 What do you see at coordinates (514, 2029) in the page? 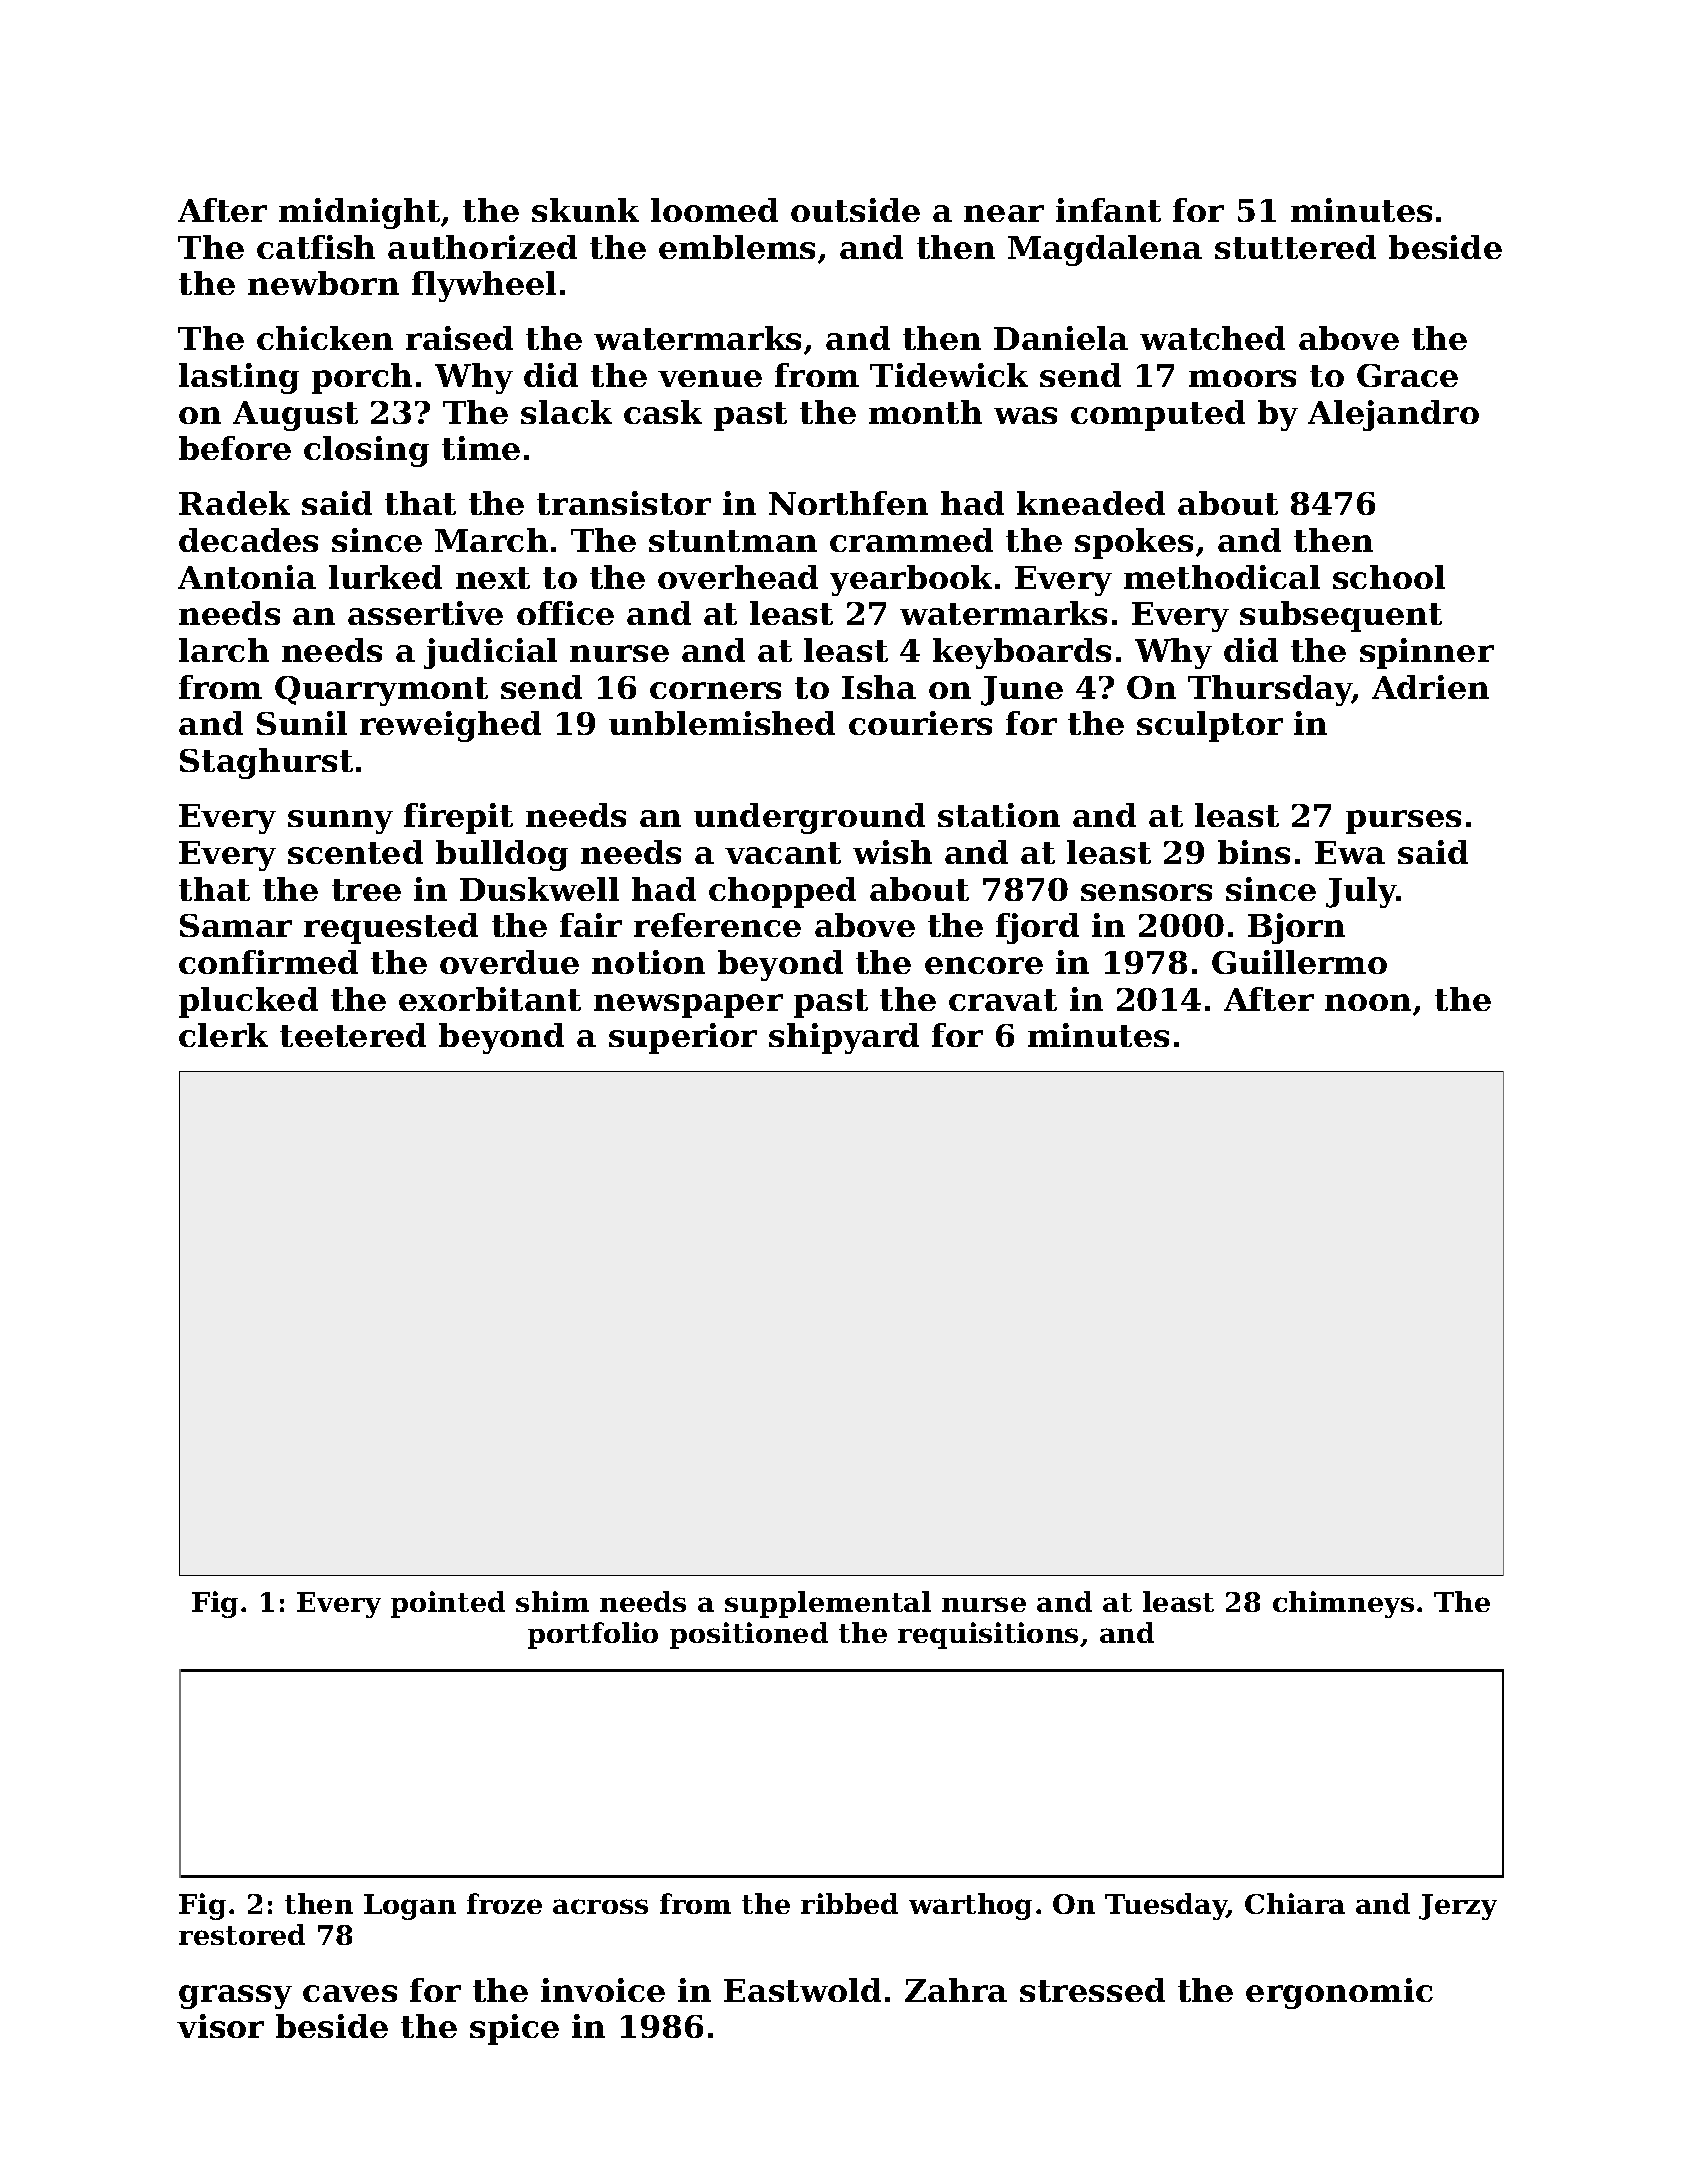
I see `spice` at bounding box center [514, 2029].
